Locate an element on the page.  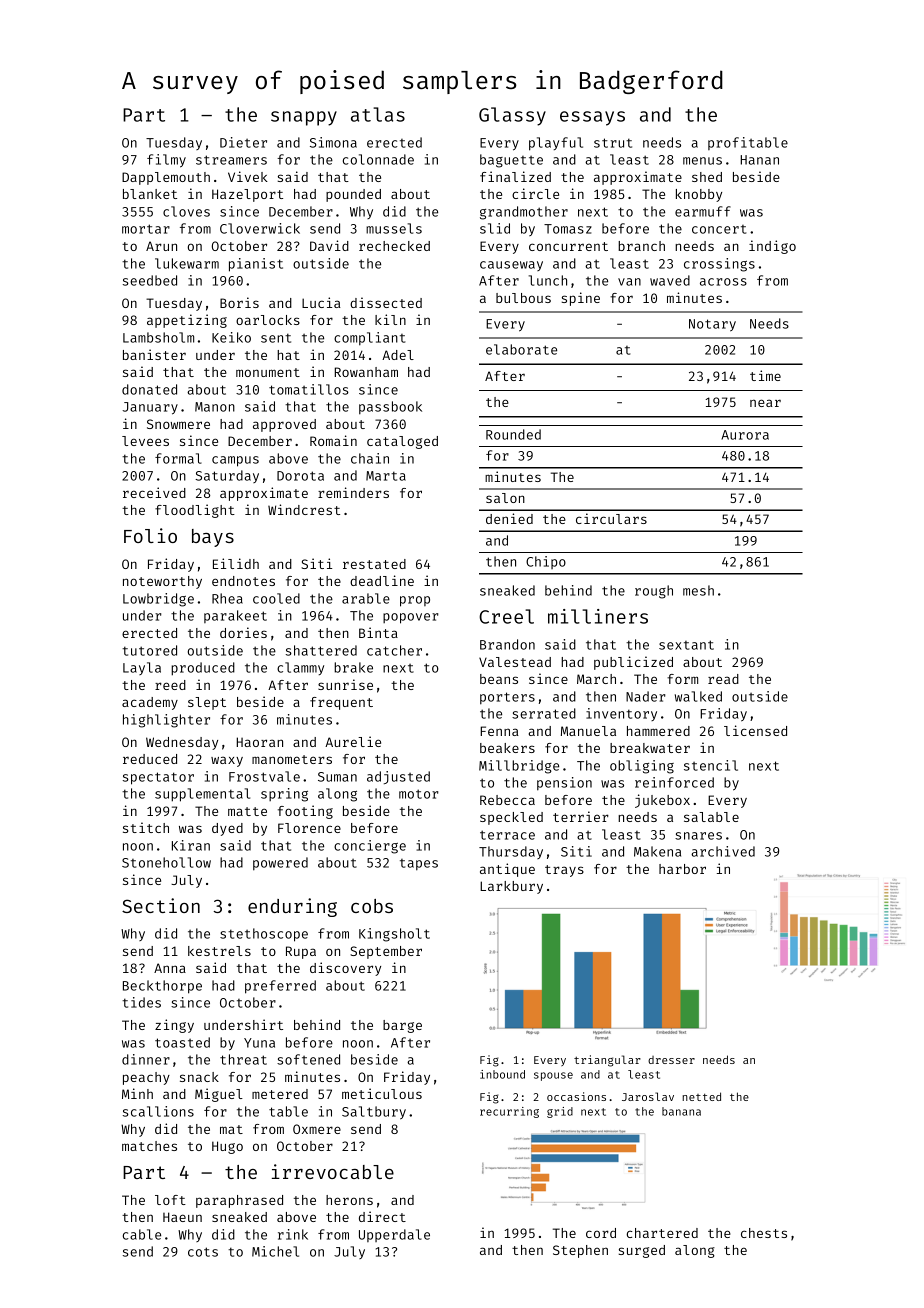
circulars is located at coordinates (611, 518).
